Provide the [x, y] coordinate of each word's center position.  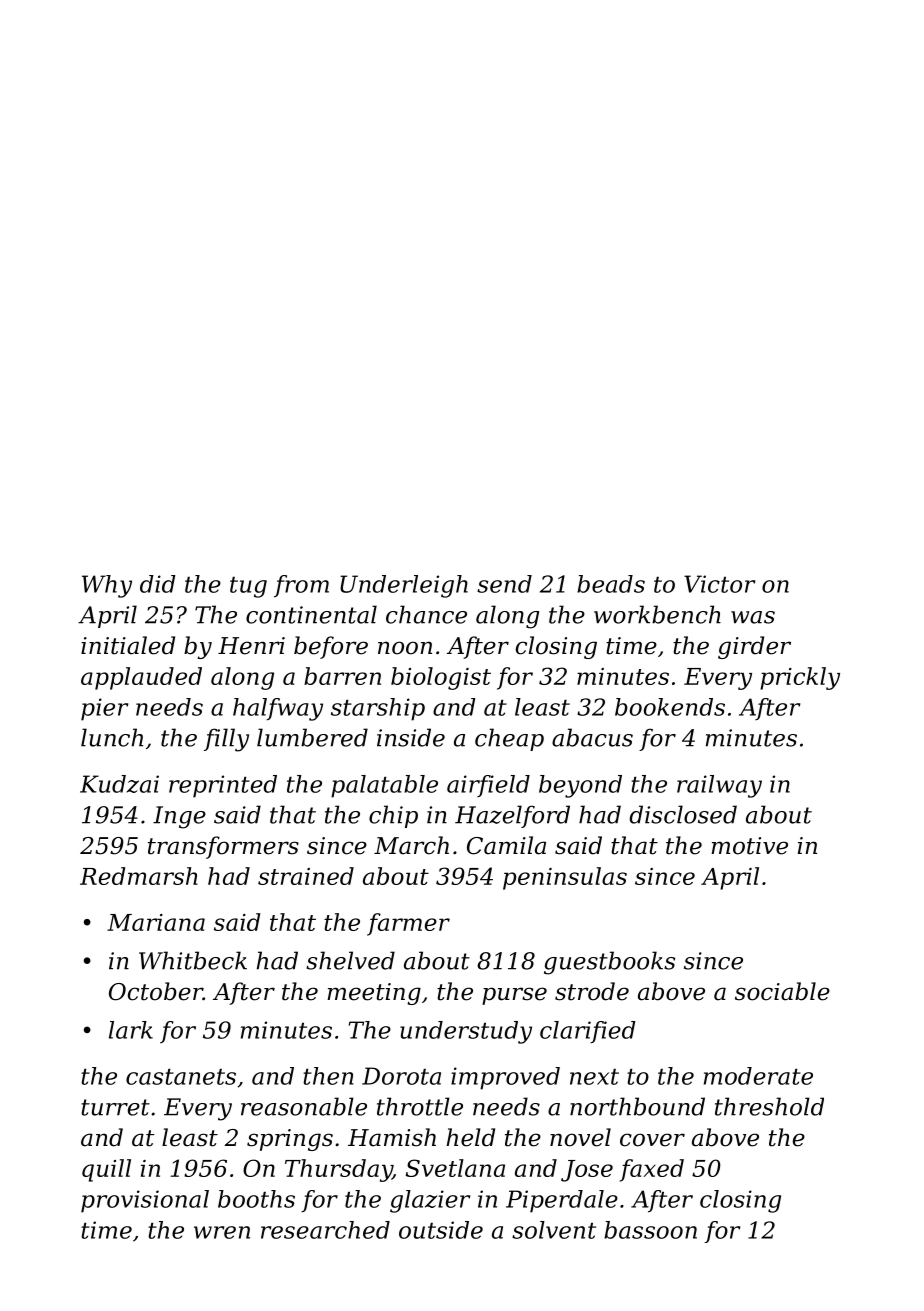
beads [611, 584]
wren [222, 1232]
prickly [800, 678]
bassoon [650, 1230]
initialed [128, 645]
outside [441, 1230]
